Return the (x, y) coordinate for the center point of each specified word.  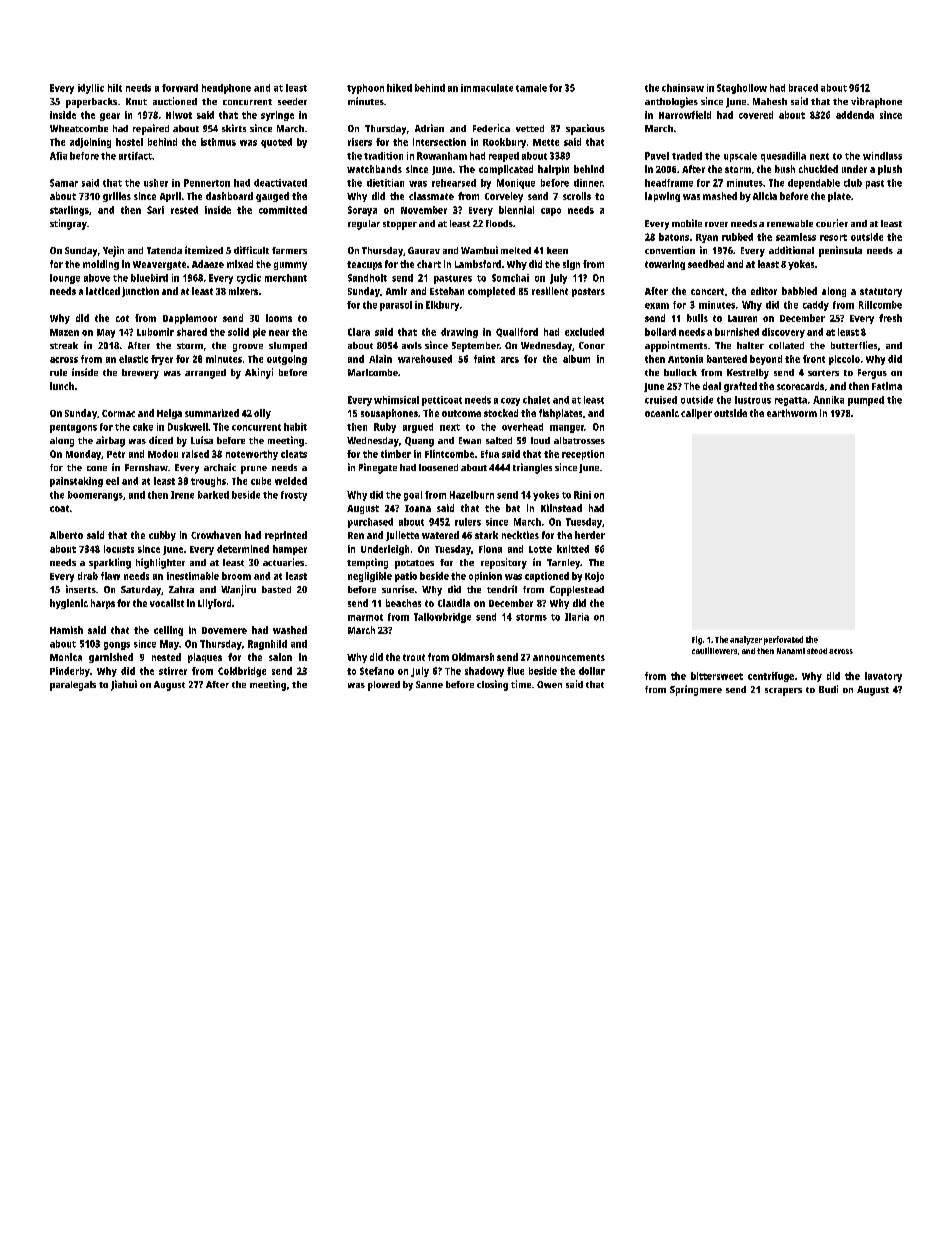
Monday (83, 455)
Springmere (696, 690)
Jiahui (124, 685)
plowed (384, 686)
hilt (115, 88)
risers (360, 142)
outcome (461, 413)
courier (832, 223)
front (814, 359)
